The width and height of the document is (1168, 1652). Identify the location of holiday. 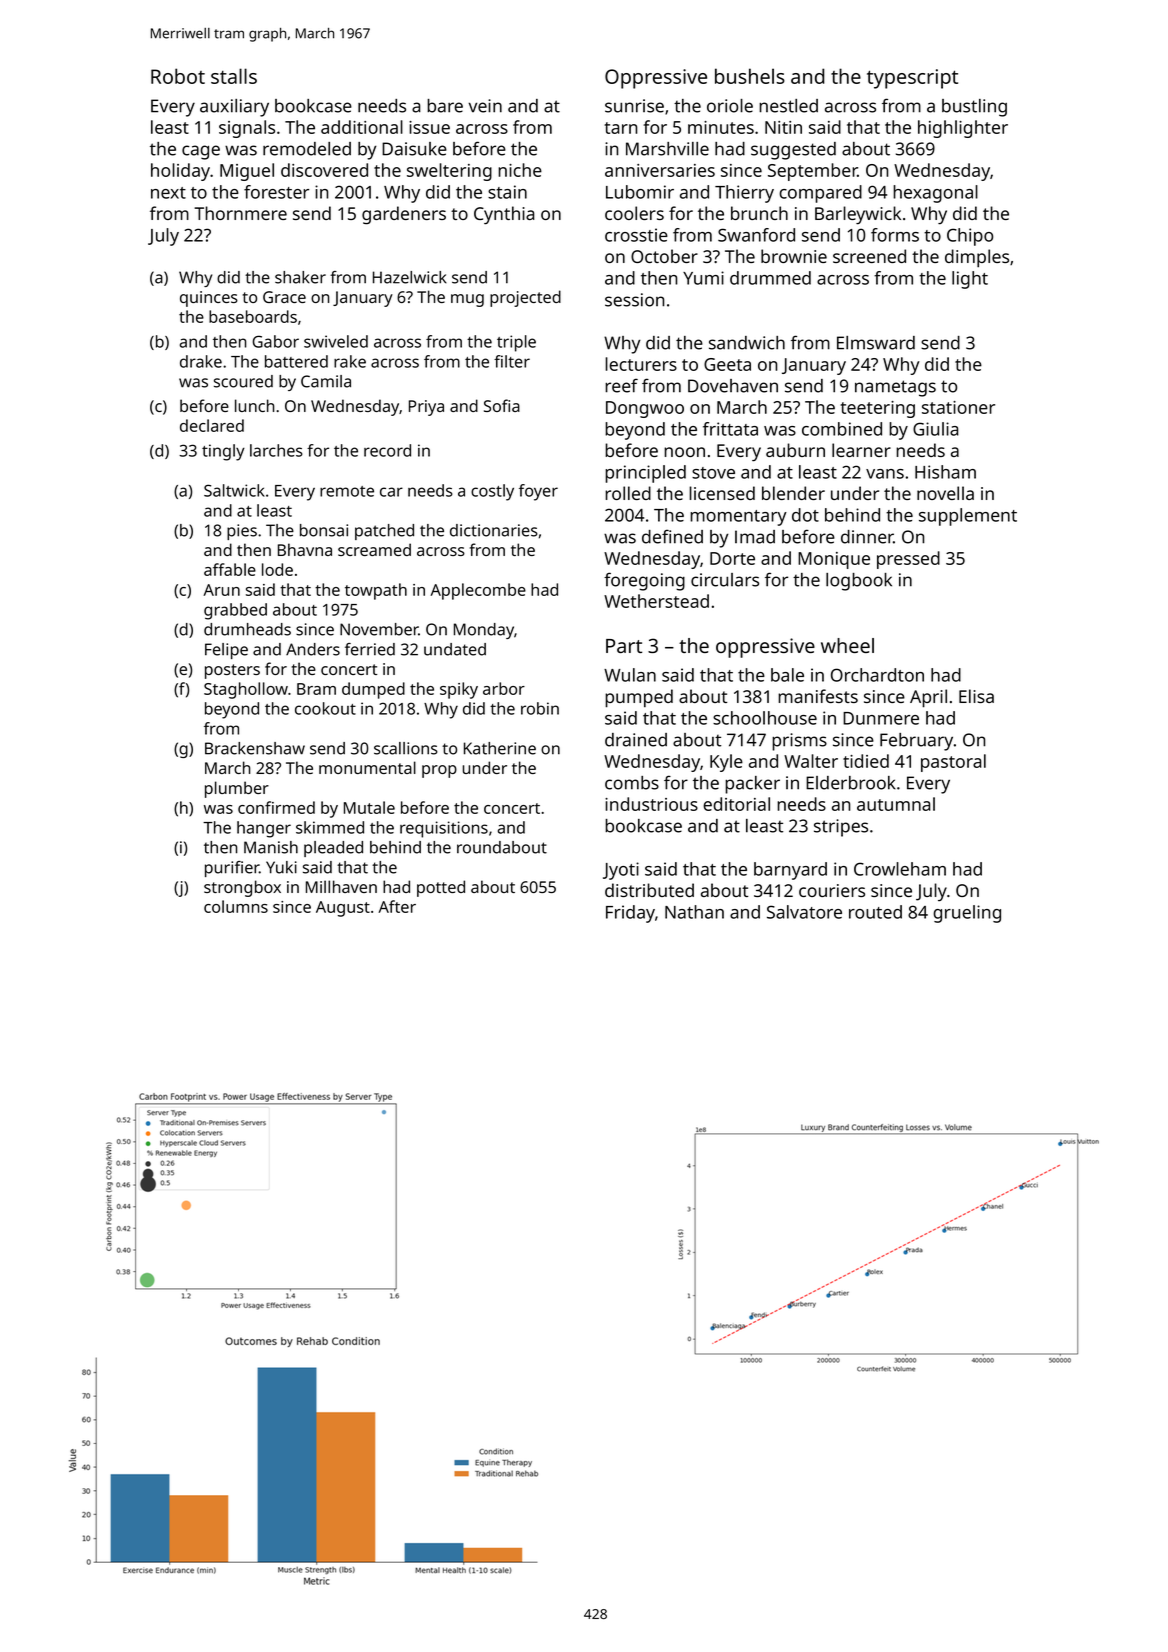
(180, 172).
